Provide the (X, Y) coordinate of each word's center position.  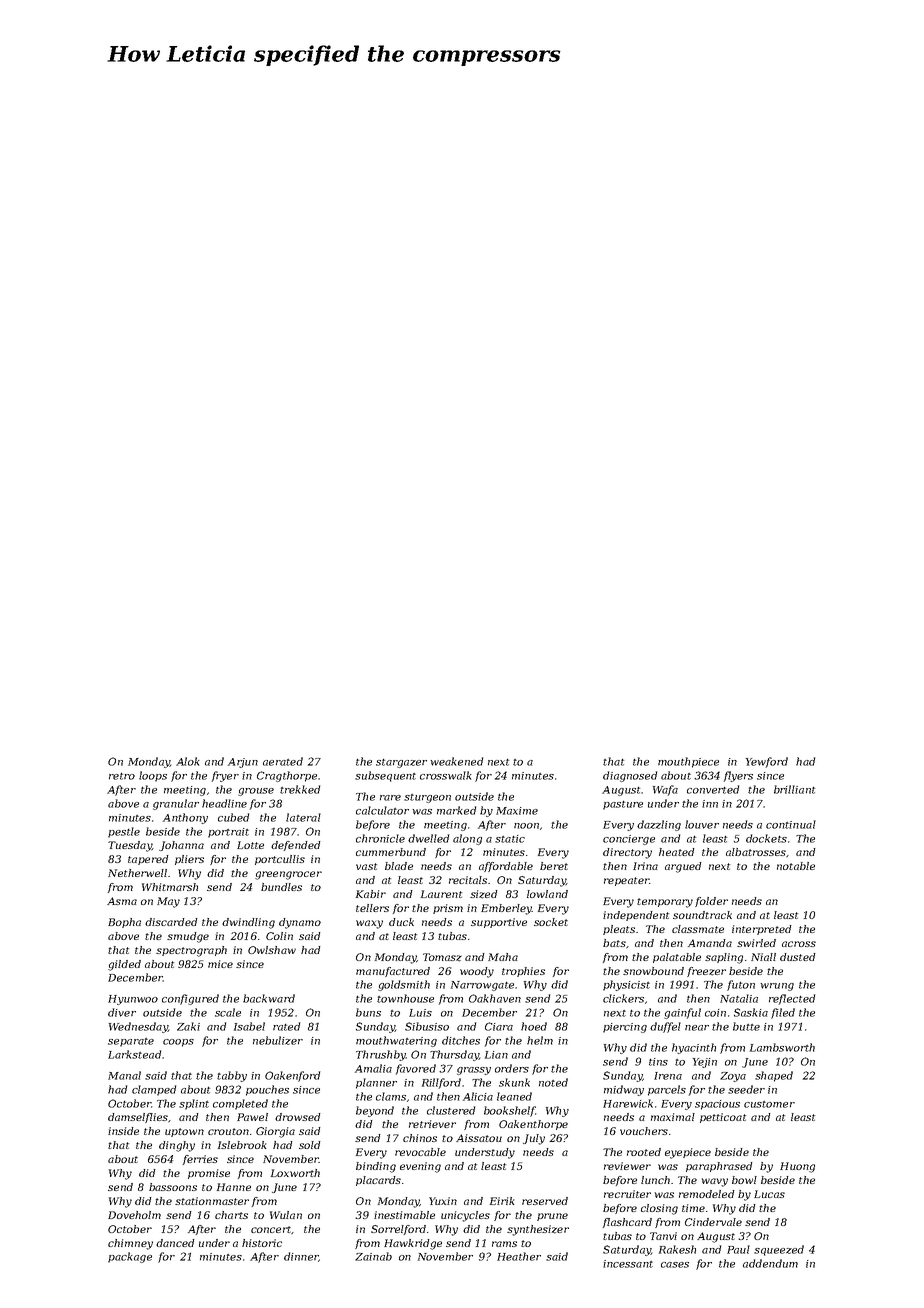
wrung (777, 987)
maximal (673, 1117)
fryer (225, 776)
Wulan (286, 1215)
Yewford (767, 762)
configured (190, 999)
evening (420, 1167)
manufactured (393, 972)
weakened (456, 761)
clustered (451, 1110)
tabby (232, 1076)
